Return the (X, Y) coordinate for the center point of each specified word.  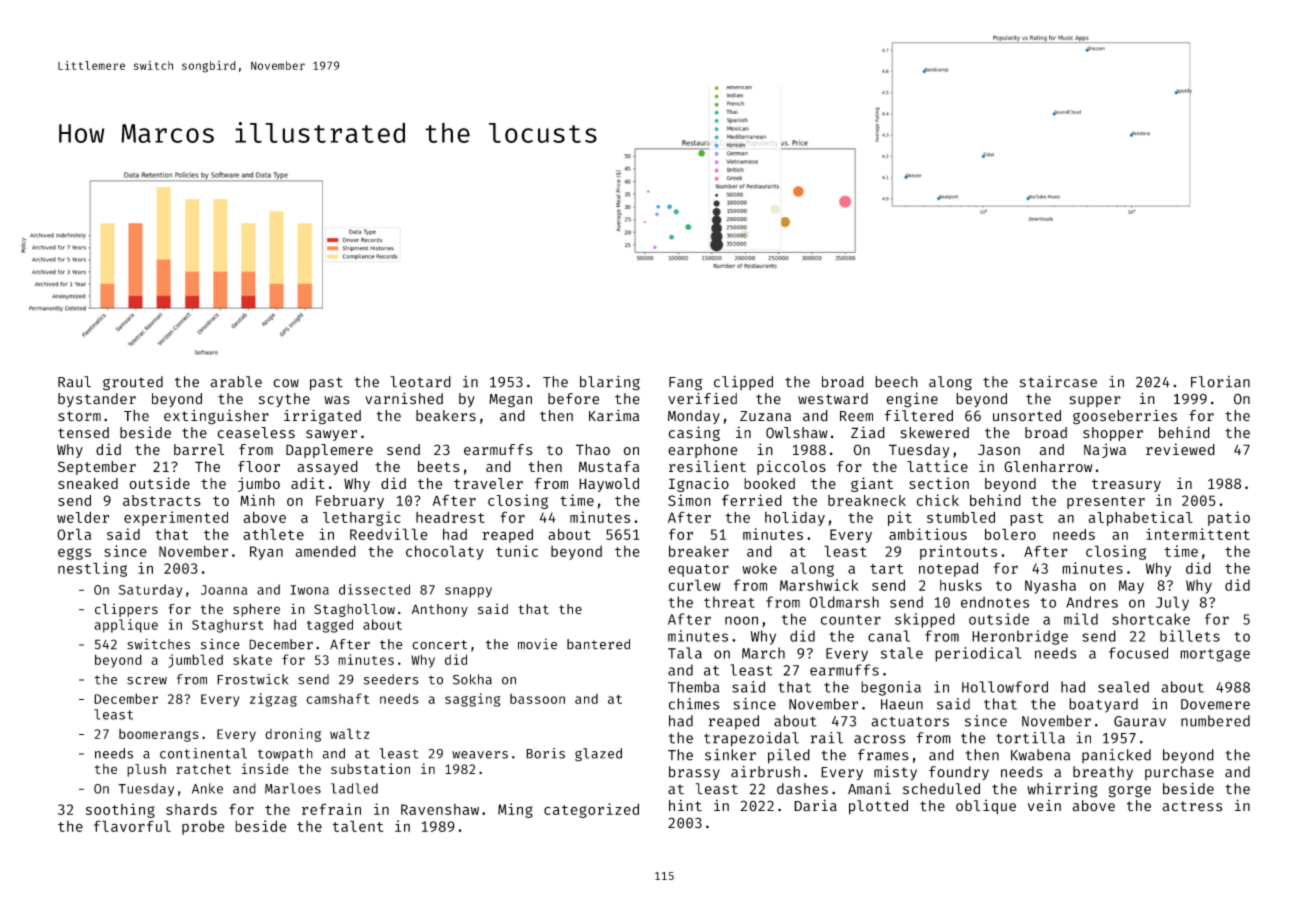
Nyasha (1050, 586)
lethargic (362, 518)
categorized (591, 810)
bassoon (537, 698)
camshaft (338, 698)
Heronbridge (1020, 637)
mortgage (1215, 655)
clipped (743, 383)
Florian (1220, 382)
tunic (517, 551)
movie (537, 644)
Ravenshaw (440, 809)
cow (286, 383)
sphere (256, 610)
